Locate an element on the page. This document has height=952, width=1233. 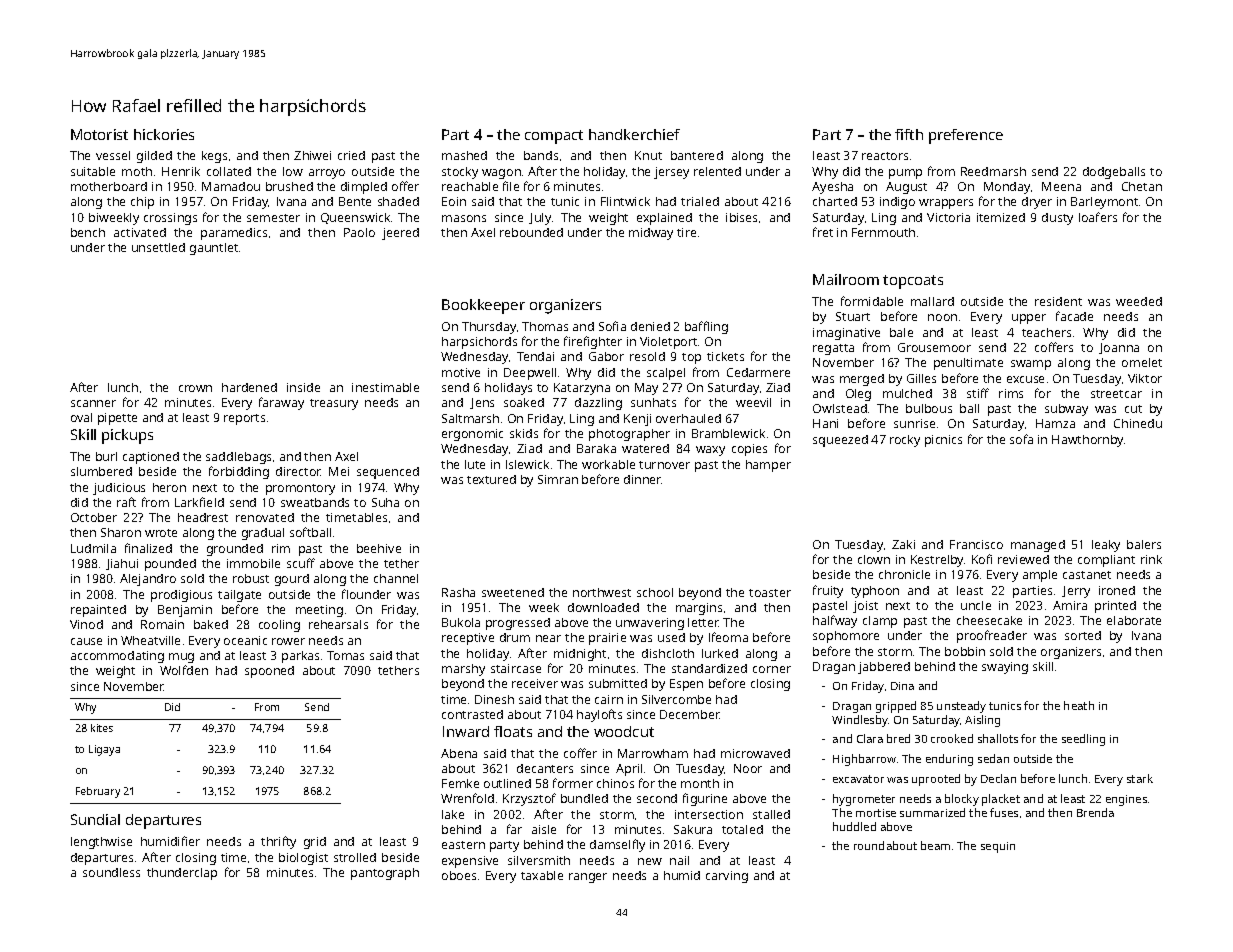
handkerchief is located at coordinates (634, 134).
